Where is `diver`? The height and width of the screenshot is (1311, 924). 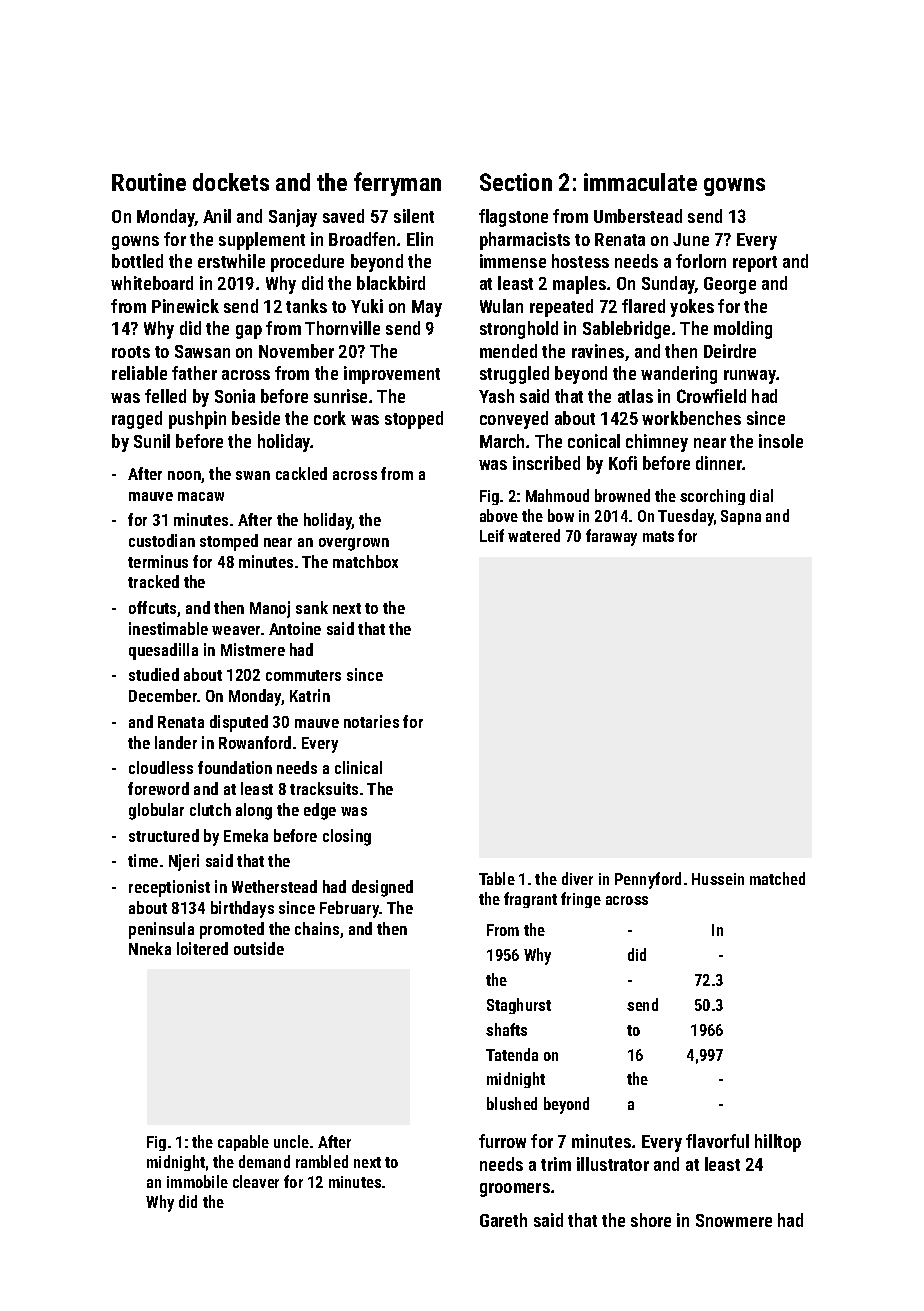 diver is located at coordinates (577, 878).
